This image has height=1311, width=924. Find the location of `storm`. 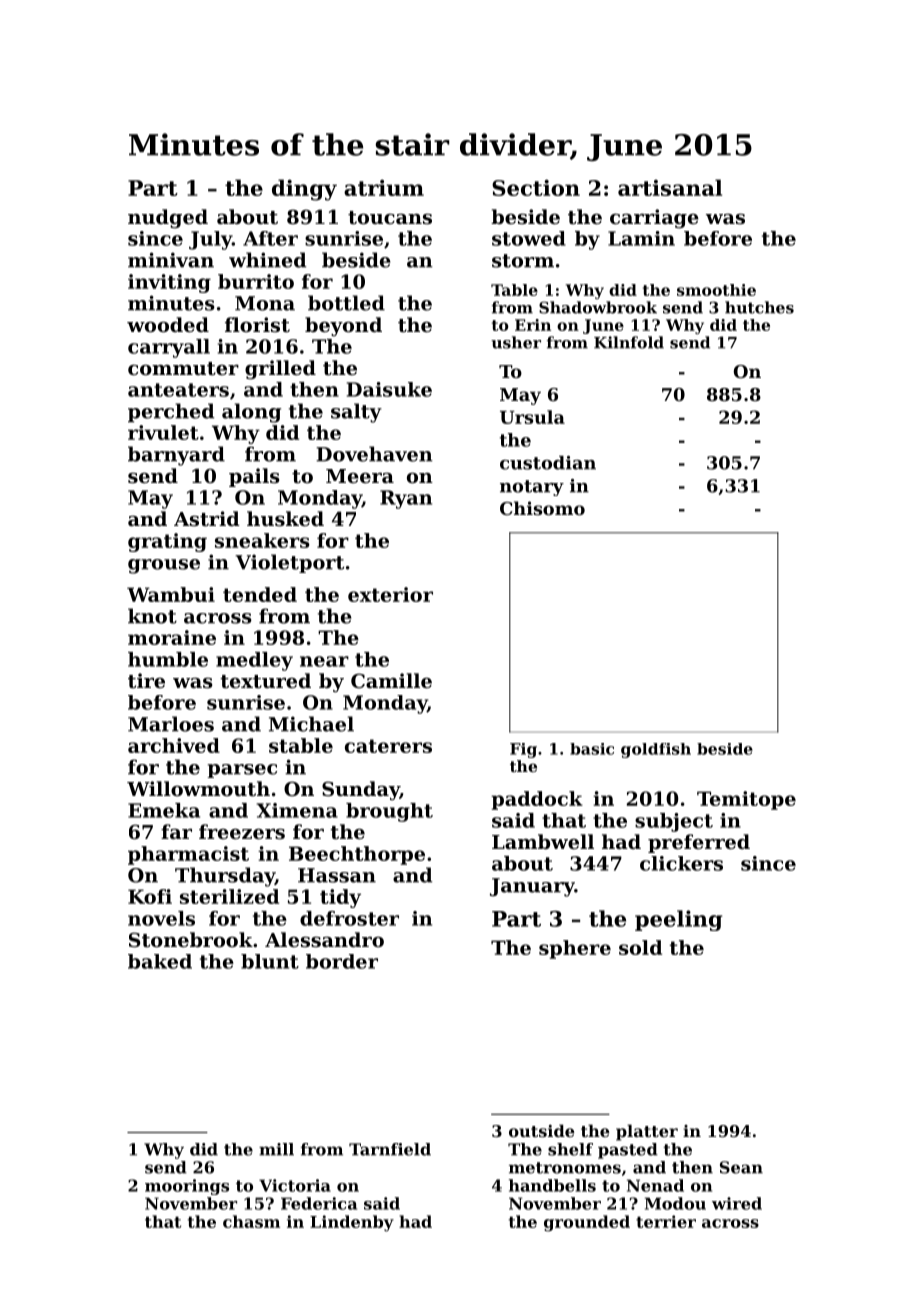

storm is located at coordinates (523, 261).
